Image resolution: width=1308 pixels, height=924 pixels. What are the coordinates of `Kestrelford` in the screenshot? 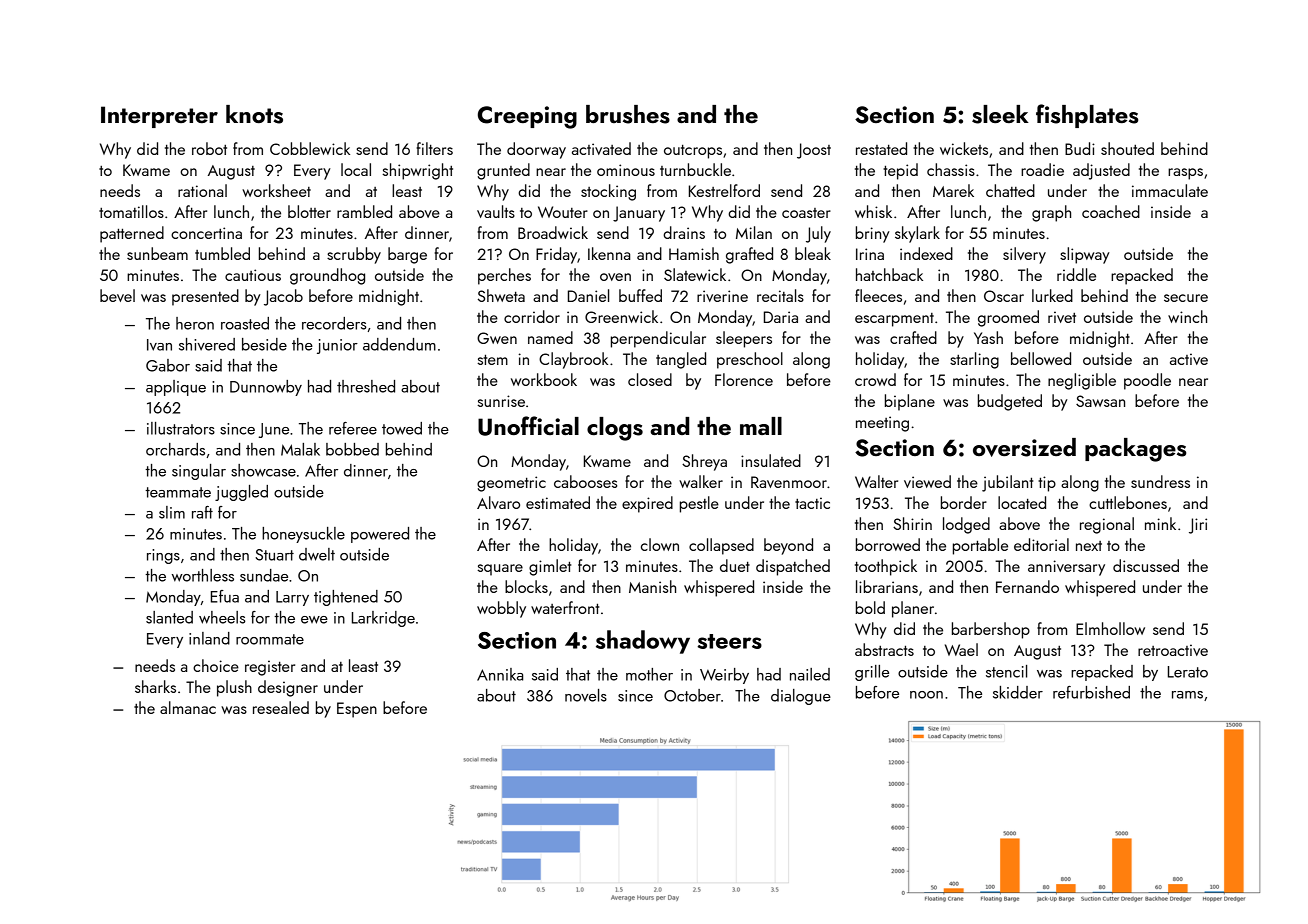 It's located at (724, 190).
